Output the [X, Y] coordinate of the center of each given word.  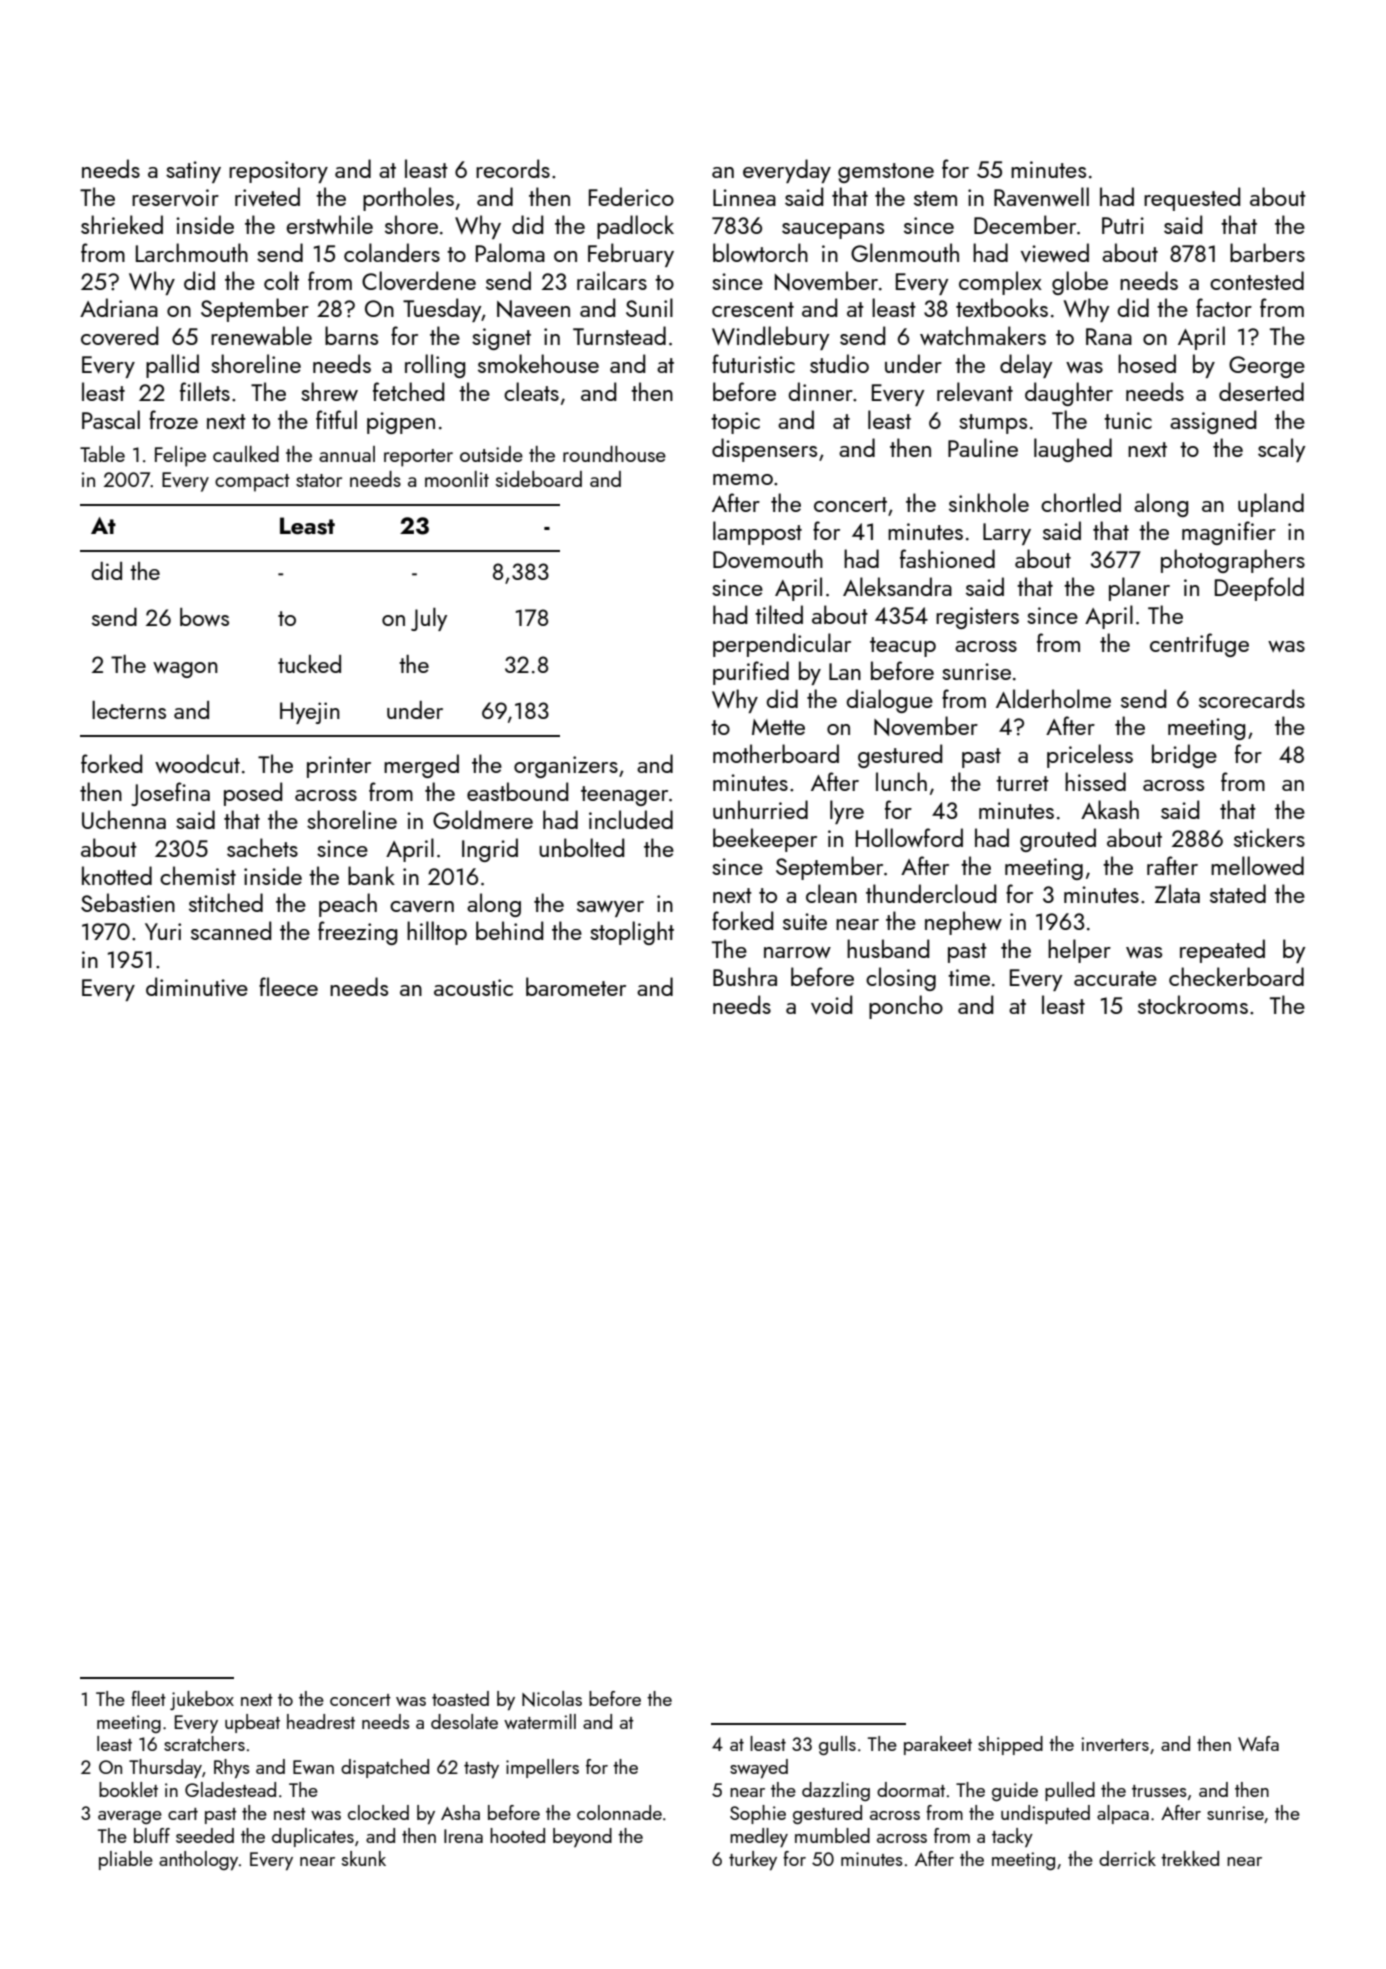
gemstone [886, 173]
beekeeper [765, 840]
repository [278, 172]
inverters [1115, 1744]
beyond [582, 1837]
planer [1139, 589]
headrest [321, 1721]
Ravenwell [1041, 196]
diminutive [197, 986]
